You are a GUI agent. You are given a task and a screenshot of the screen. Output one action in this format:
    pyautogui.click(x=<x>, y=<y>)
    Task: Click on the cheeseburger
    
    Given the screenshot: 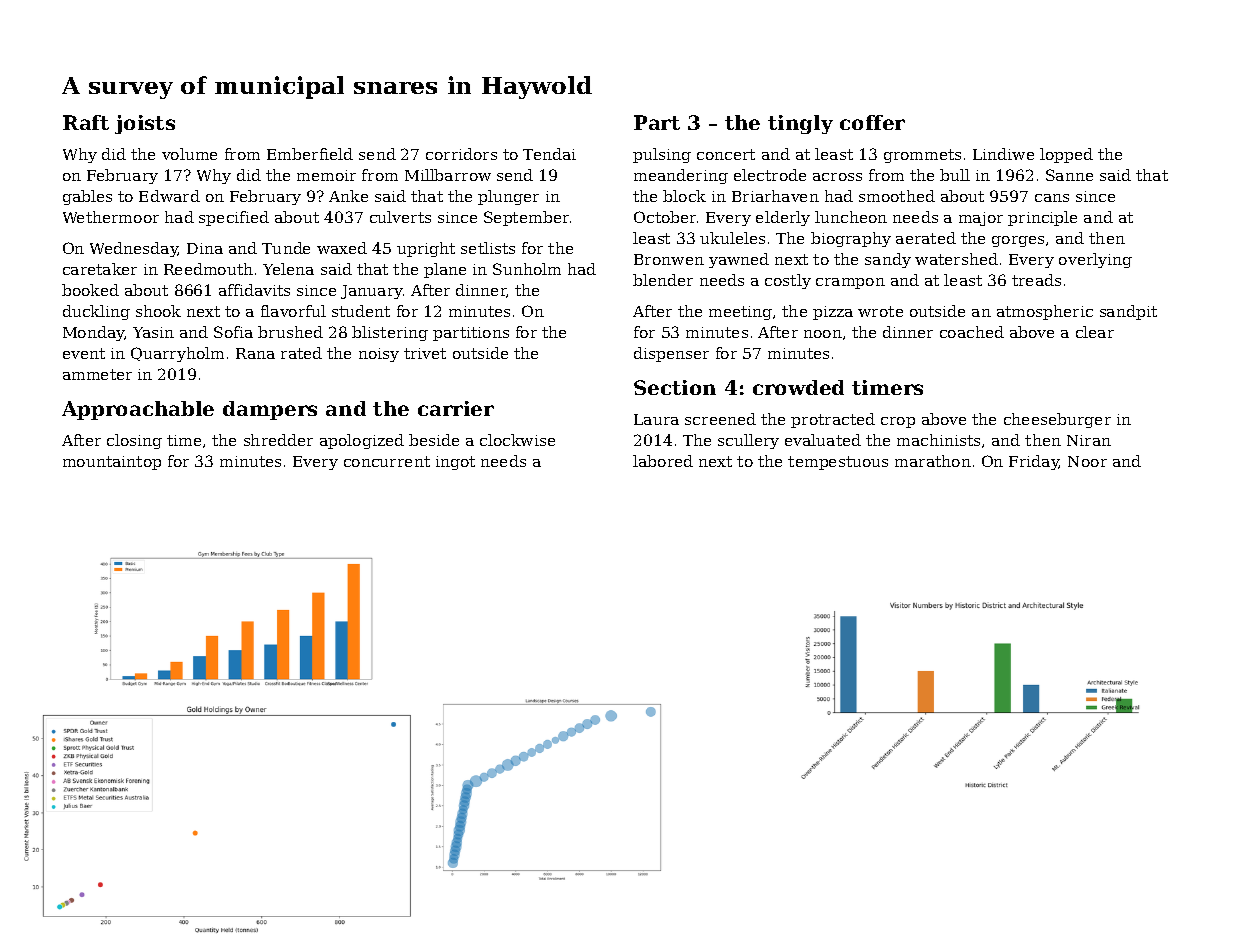 What is the action you would take?
    pyautogui.click(x=1057, y=420)
